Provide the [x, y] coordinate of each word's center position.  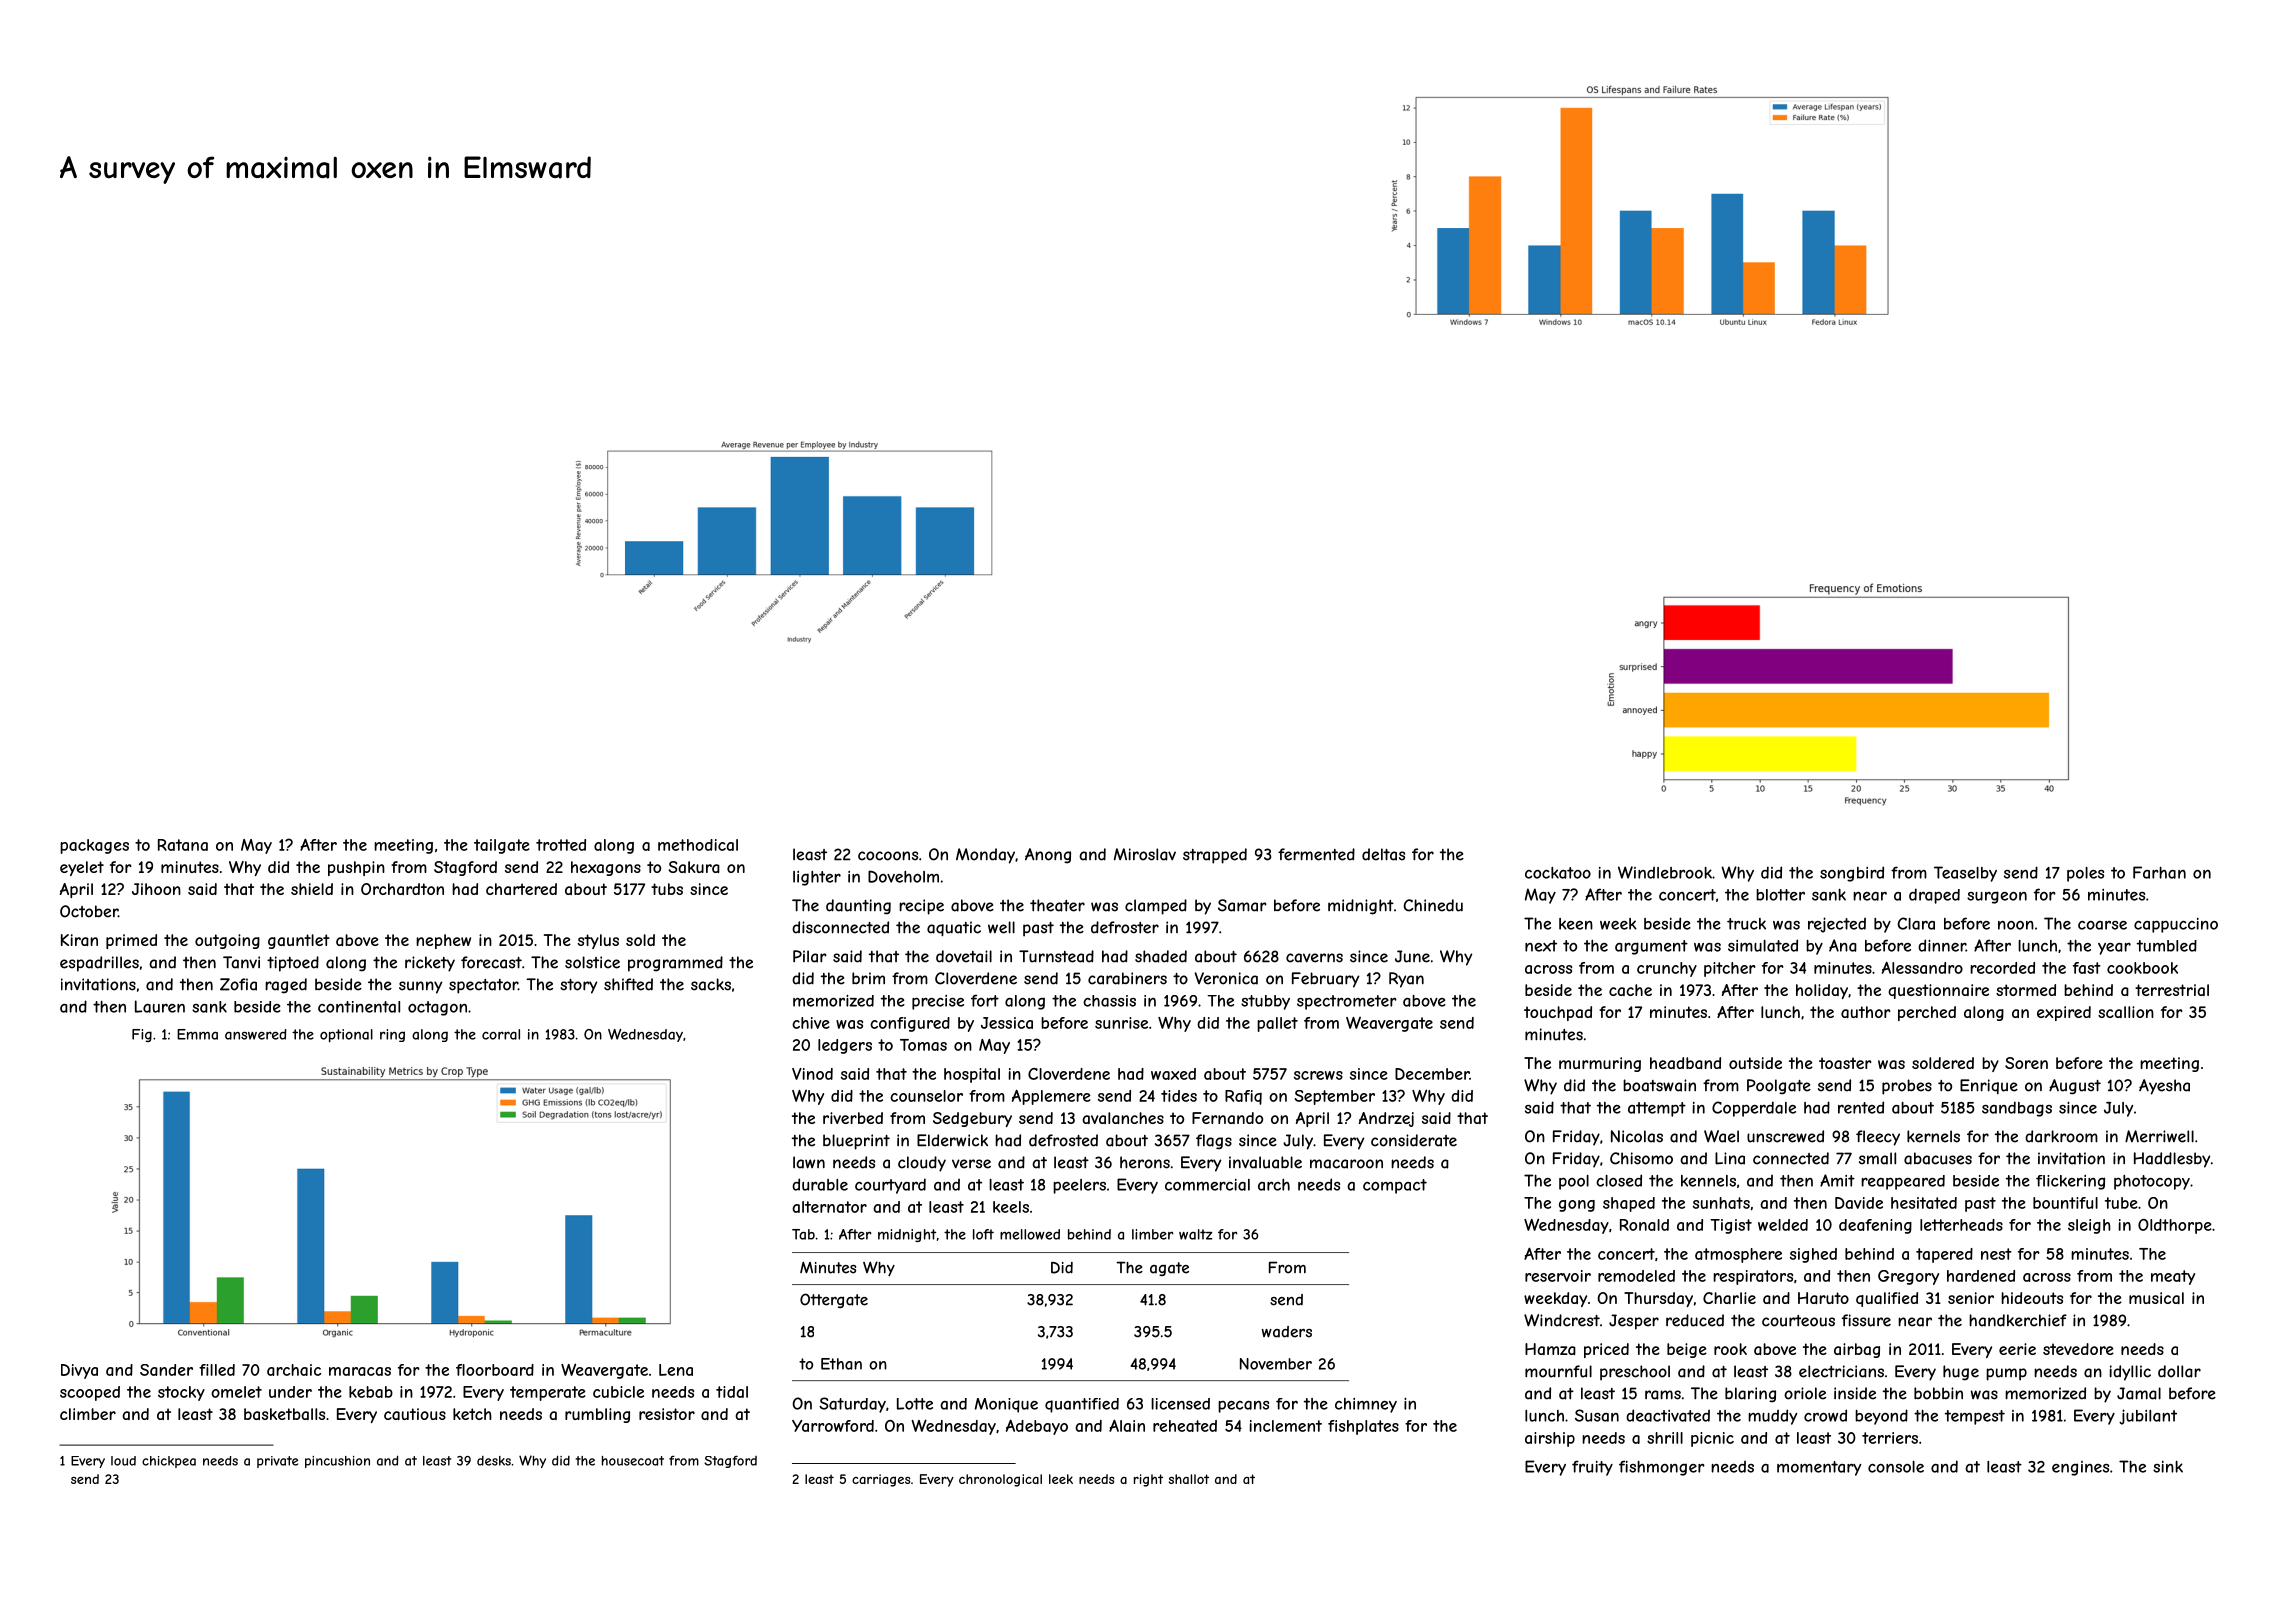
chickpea [169, 1462]
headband [1685, 1063]
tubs [667, 889]
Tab [803, 1234]
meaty [2173, 1277]
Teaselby [1965, 874]
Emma [197, 1034]
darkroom [2061, 1136]
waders [1287, 1332]
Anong [1048, 856]
